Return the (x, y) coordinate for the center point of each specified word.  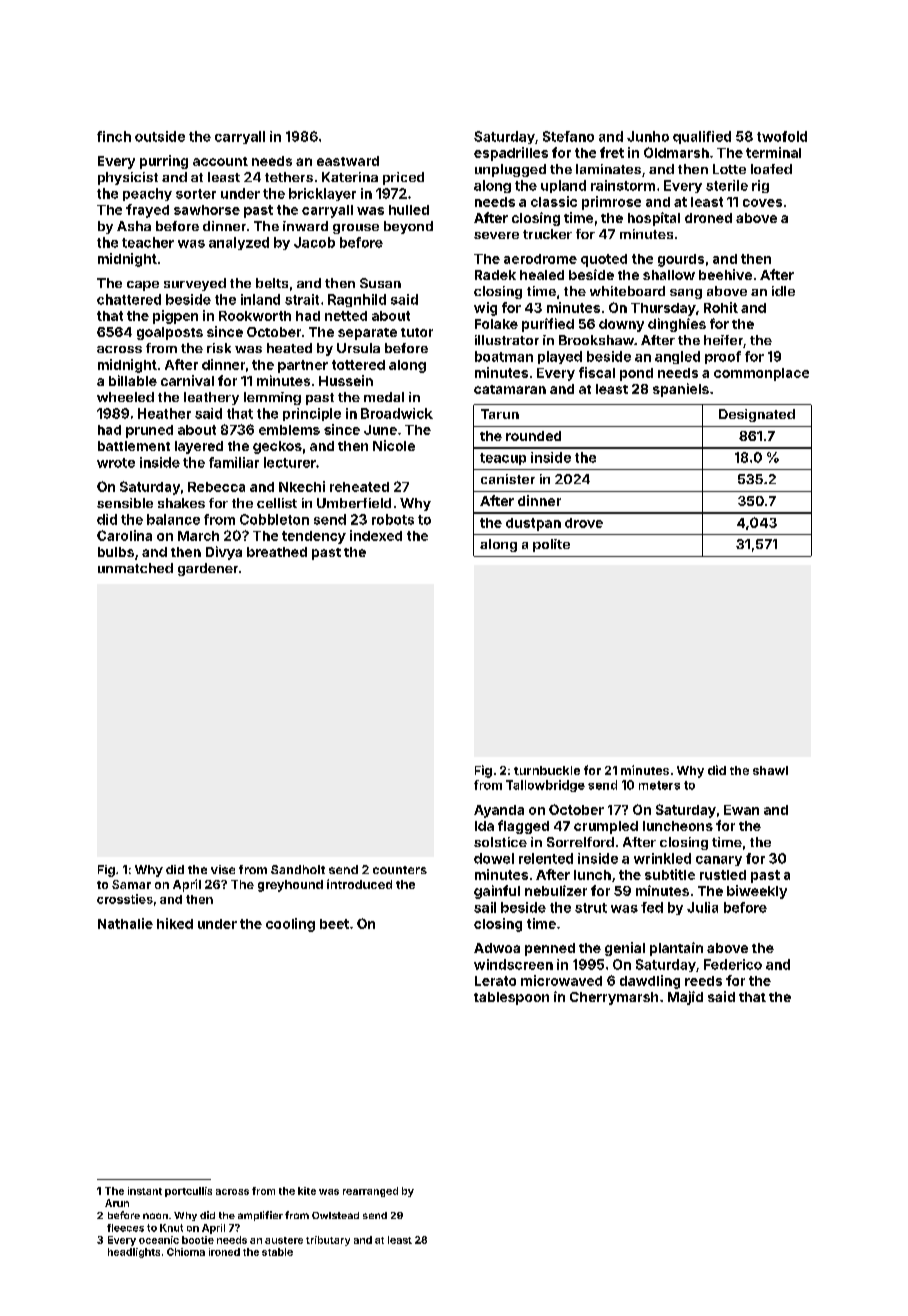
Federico (733, 964)
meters (659, 785)
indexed (376, 535)
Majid (685, 998)
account (220, 161)
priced (403, 178)
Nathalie (125, 923)
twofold (782, 136)
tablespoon (511, 998)
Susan (380, 283)
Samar (131, 884)
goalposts (170, 333)
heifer (723, 340)
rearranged (370, 1192)
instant (145, 1191)
